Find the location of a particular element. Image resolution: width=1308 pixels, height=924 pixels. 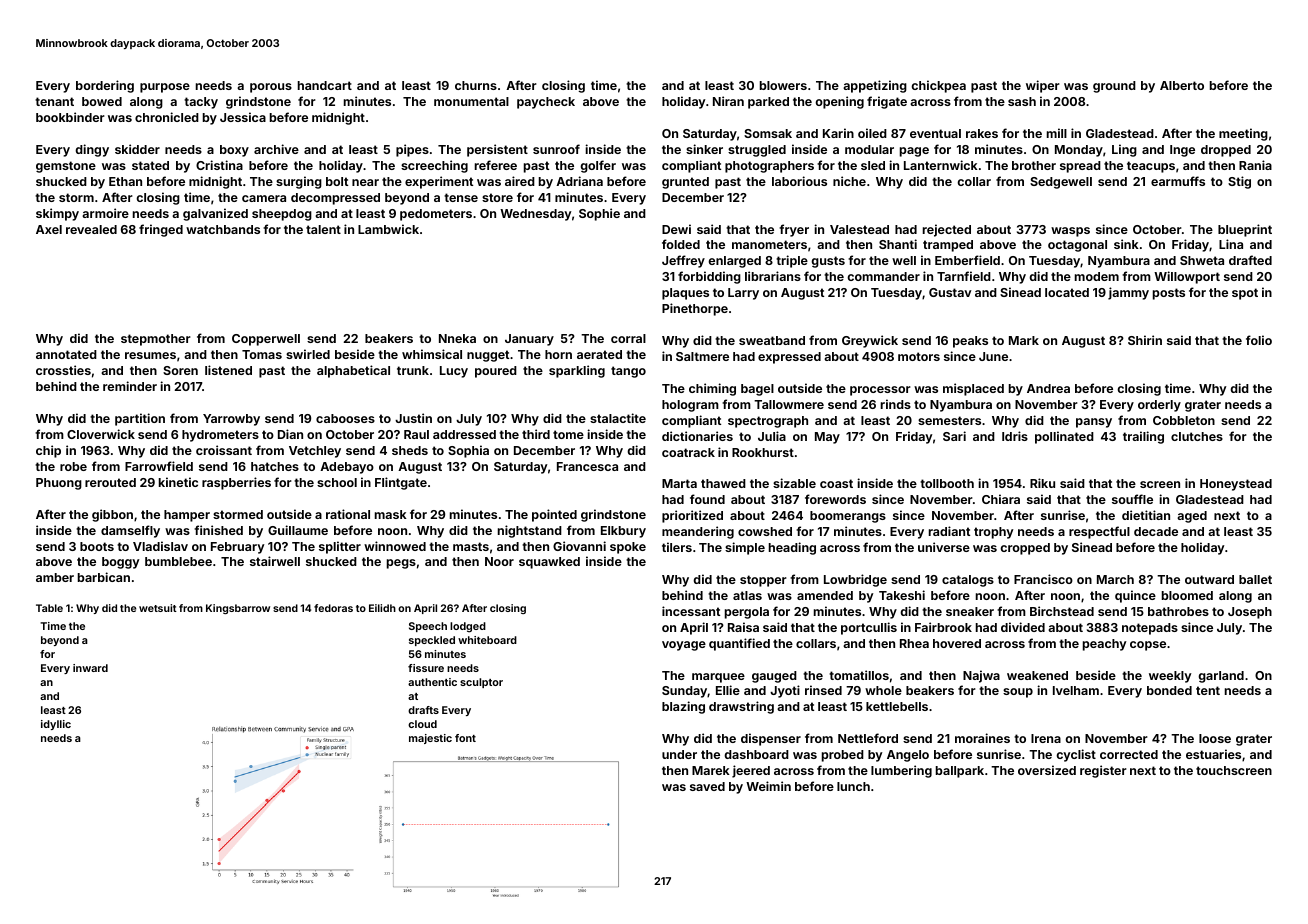

bordering is located at coordinates (105, 86).
